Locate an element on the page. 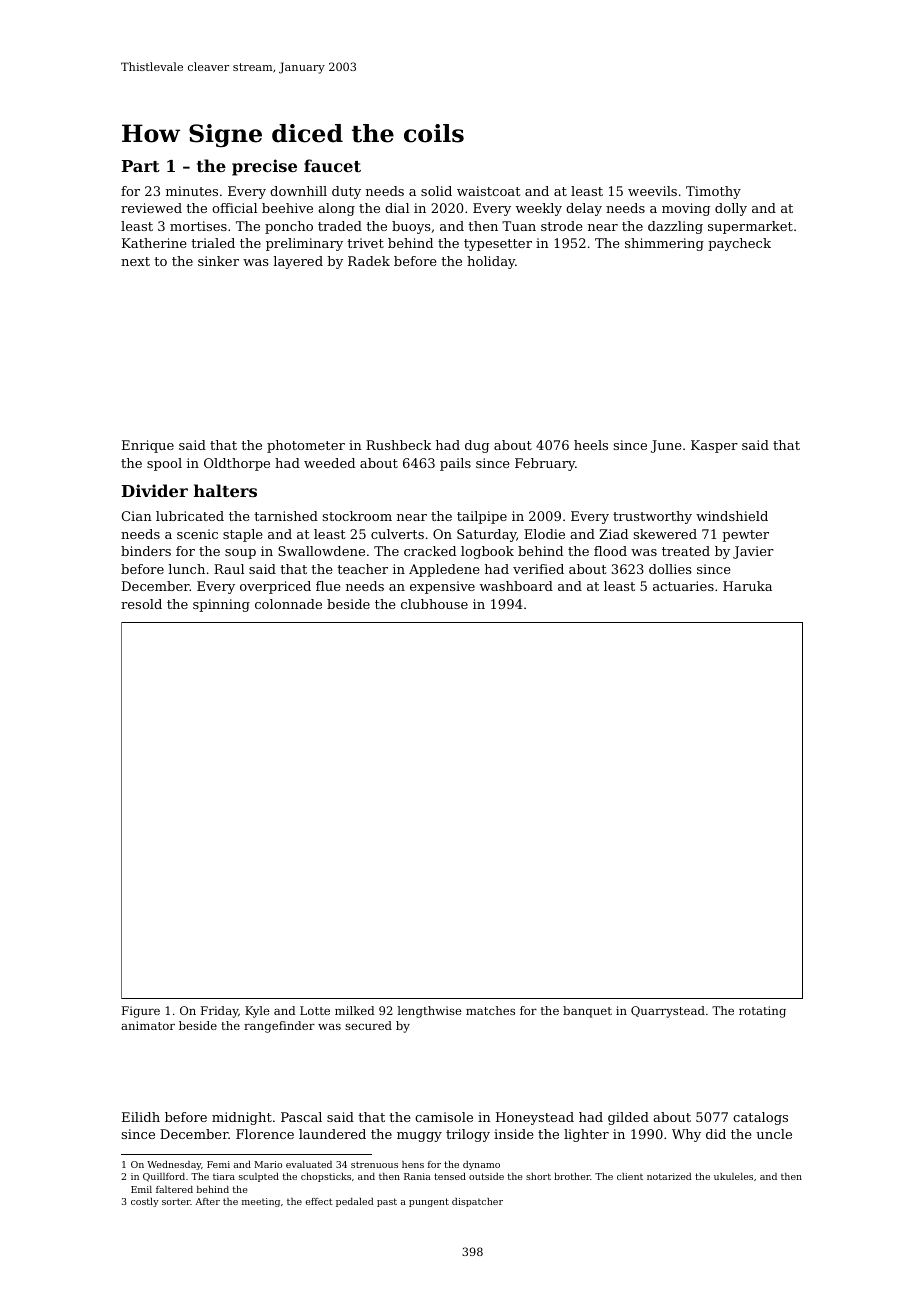  costly is located at coordinates (145, 1202).
